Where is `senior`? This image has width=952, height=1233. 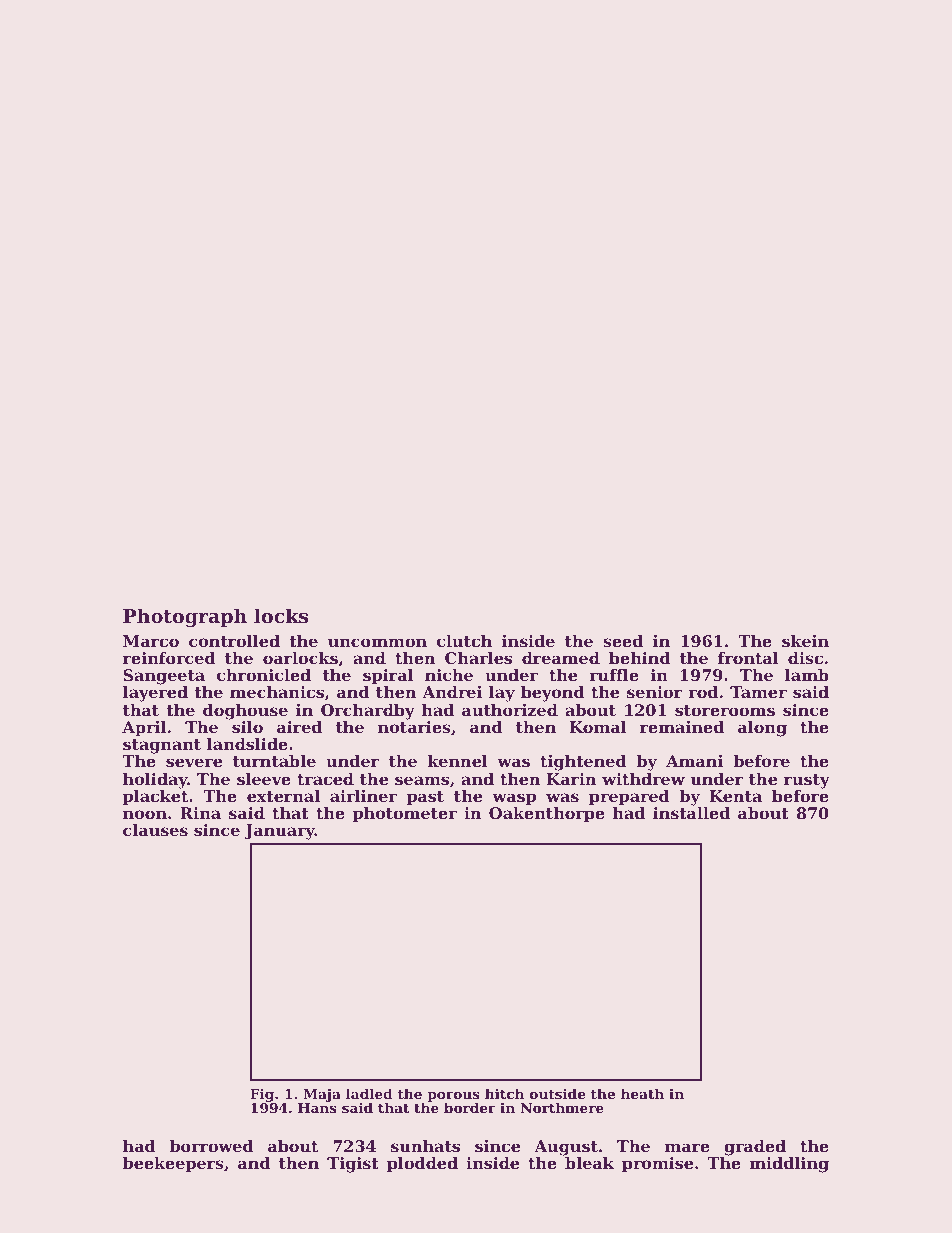
senior is located at coordinates (655, 692).
